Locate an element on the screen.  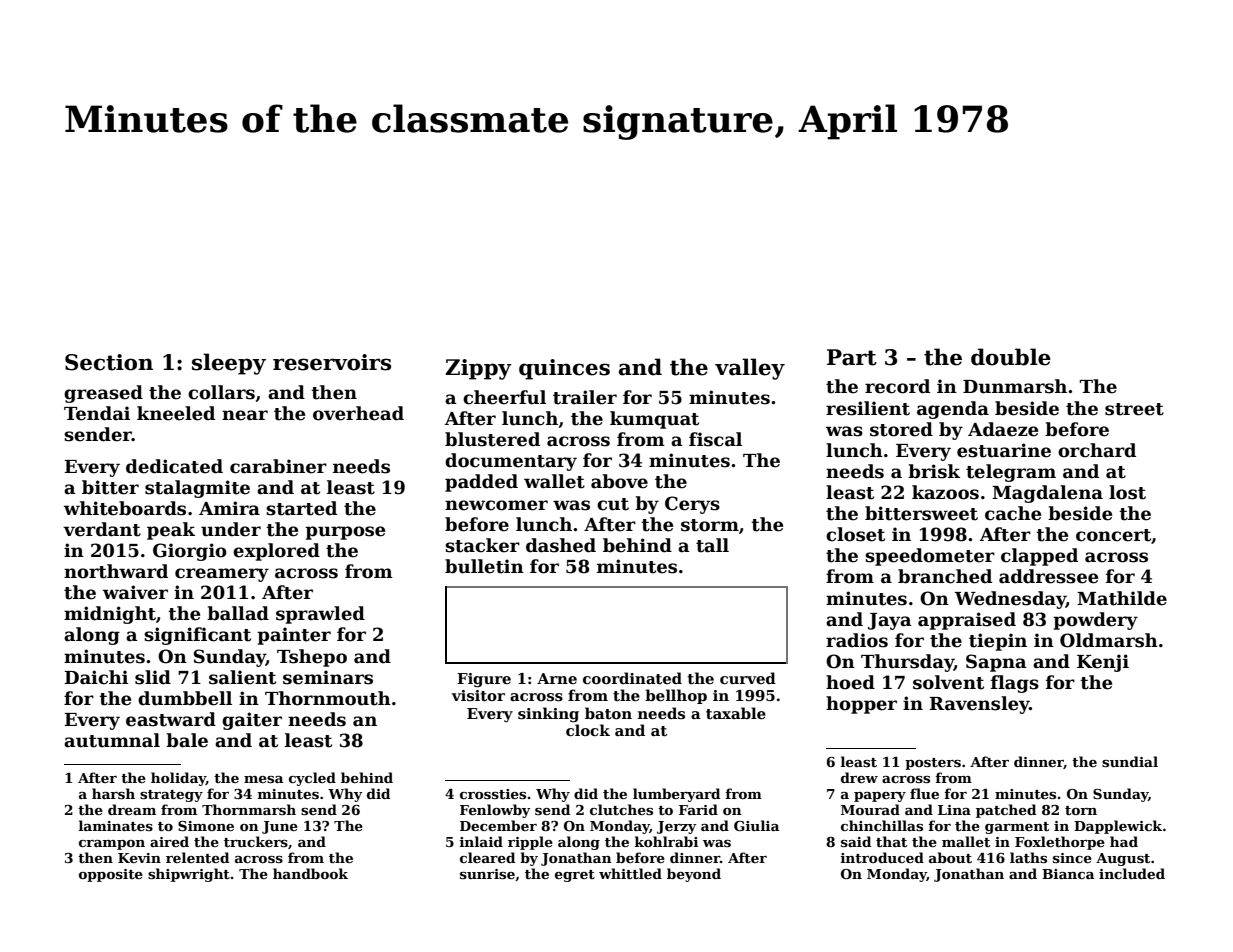
egret is located at coordinates (575, 876).
